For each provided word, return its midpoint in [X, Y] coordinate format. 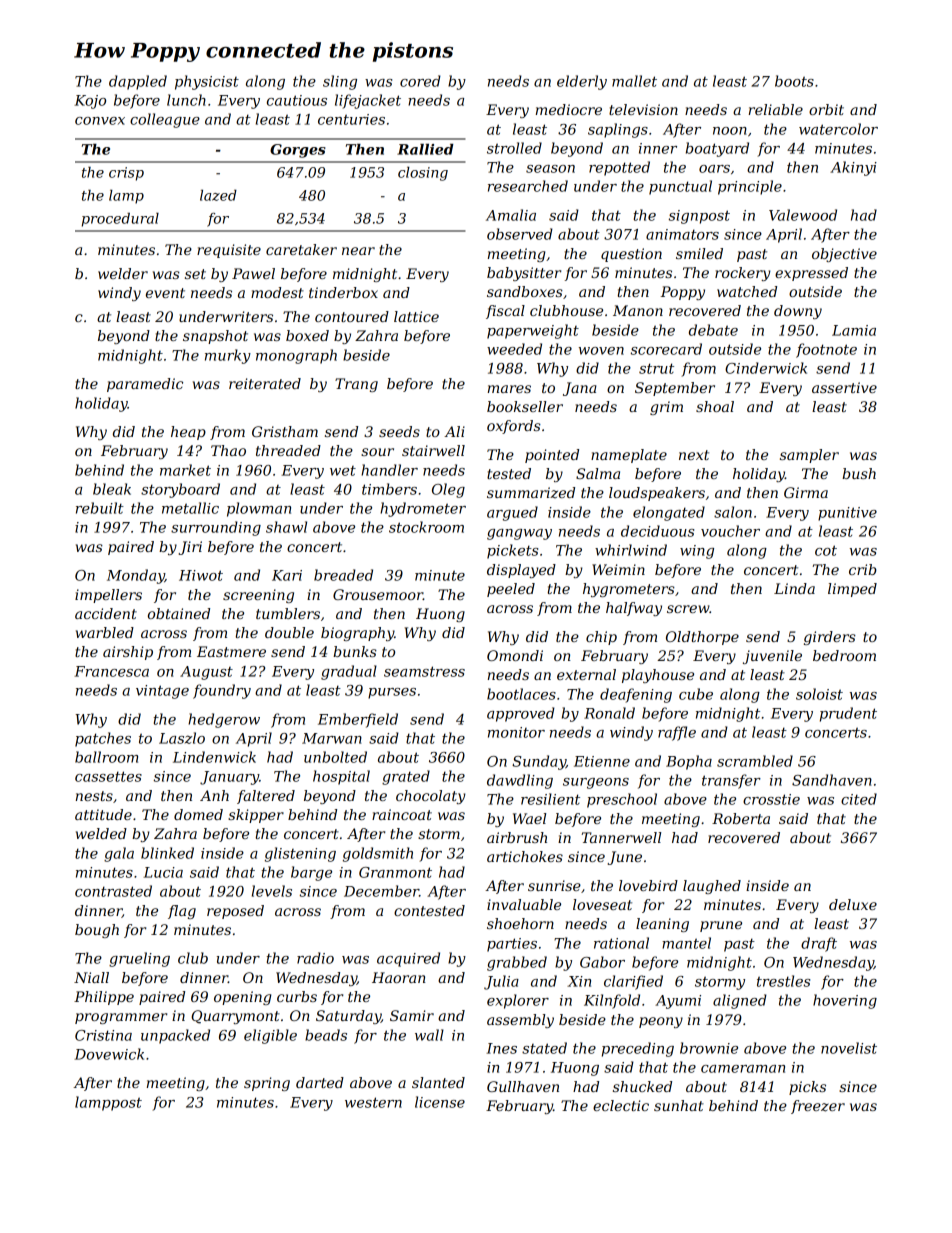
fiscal [505, 312]
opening [242, 998]
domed [198, 814]
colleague [165, 120]
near [358, 251]
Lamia [854, 330]
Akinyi [853, 168]
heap [188, 433]
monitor [516, 732]
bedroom [844, 655]
